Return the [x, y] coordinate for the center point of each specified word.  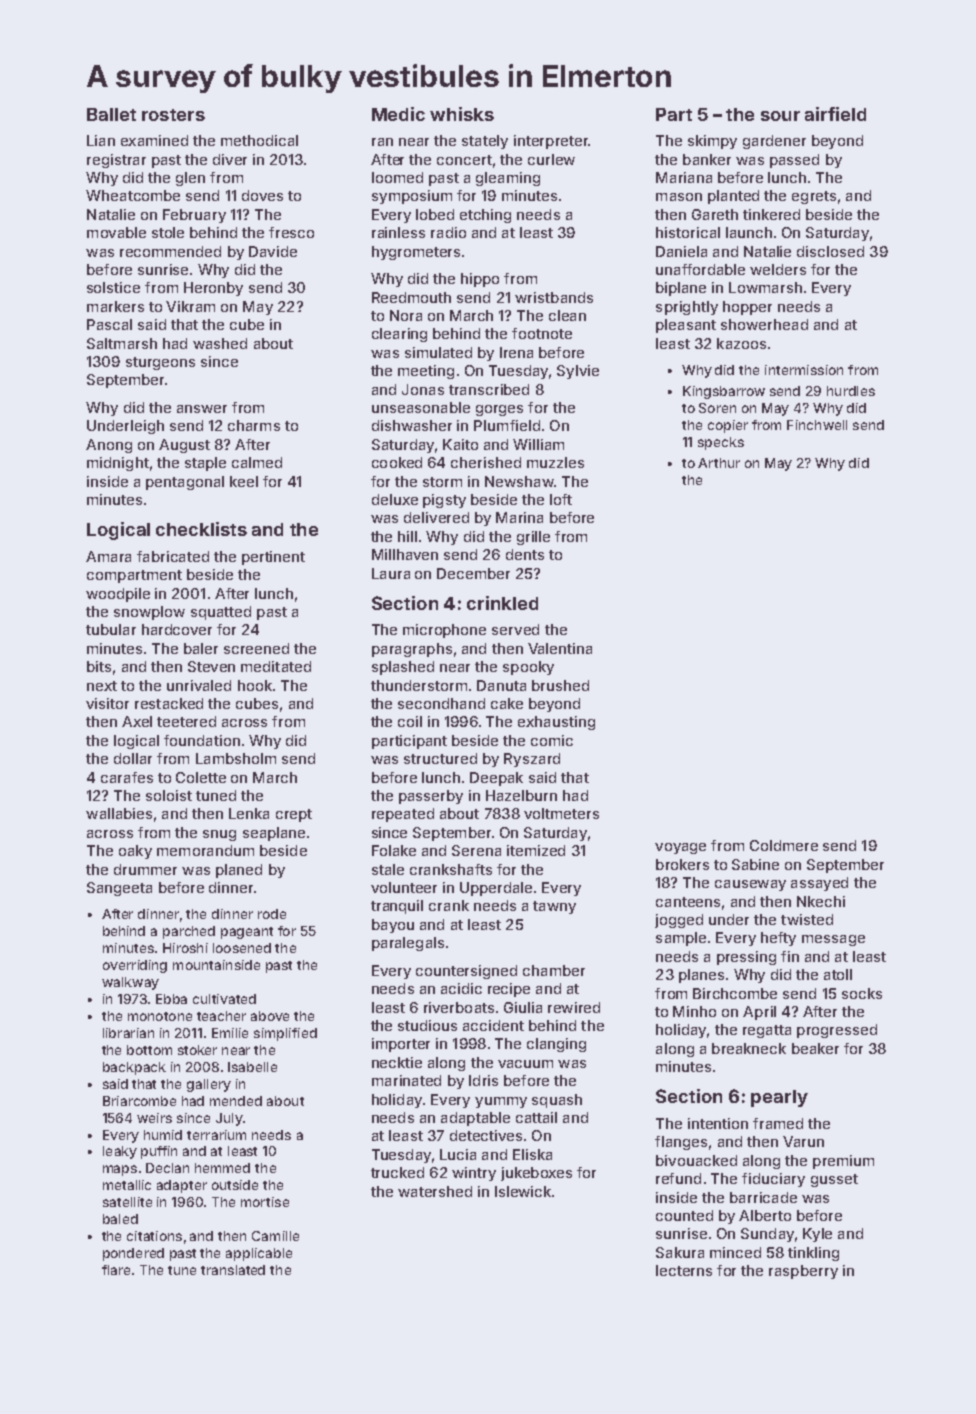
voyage [680, 848]
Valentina [560, 648]
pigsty [444, 501]
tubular [111, 629]
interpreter [551, 142]
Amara [108, 556]
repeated [403, 815]
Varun [803, 1141]
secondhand [441, 703]
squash [557, 1101]
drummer [145, 869]
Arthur [719, 463]
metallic [127, 1185]
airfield [835, 114]
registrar [116, 161]
